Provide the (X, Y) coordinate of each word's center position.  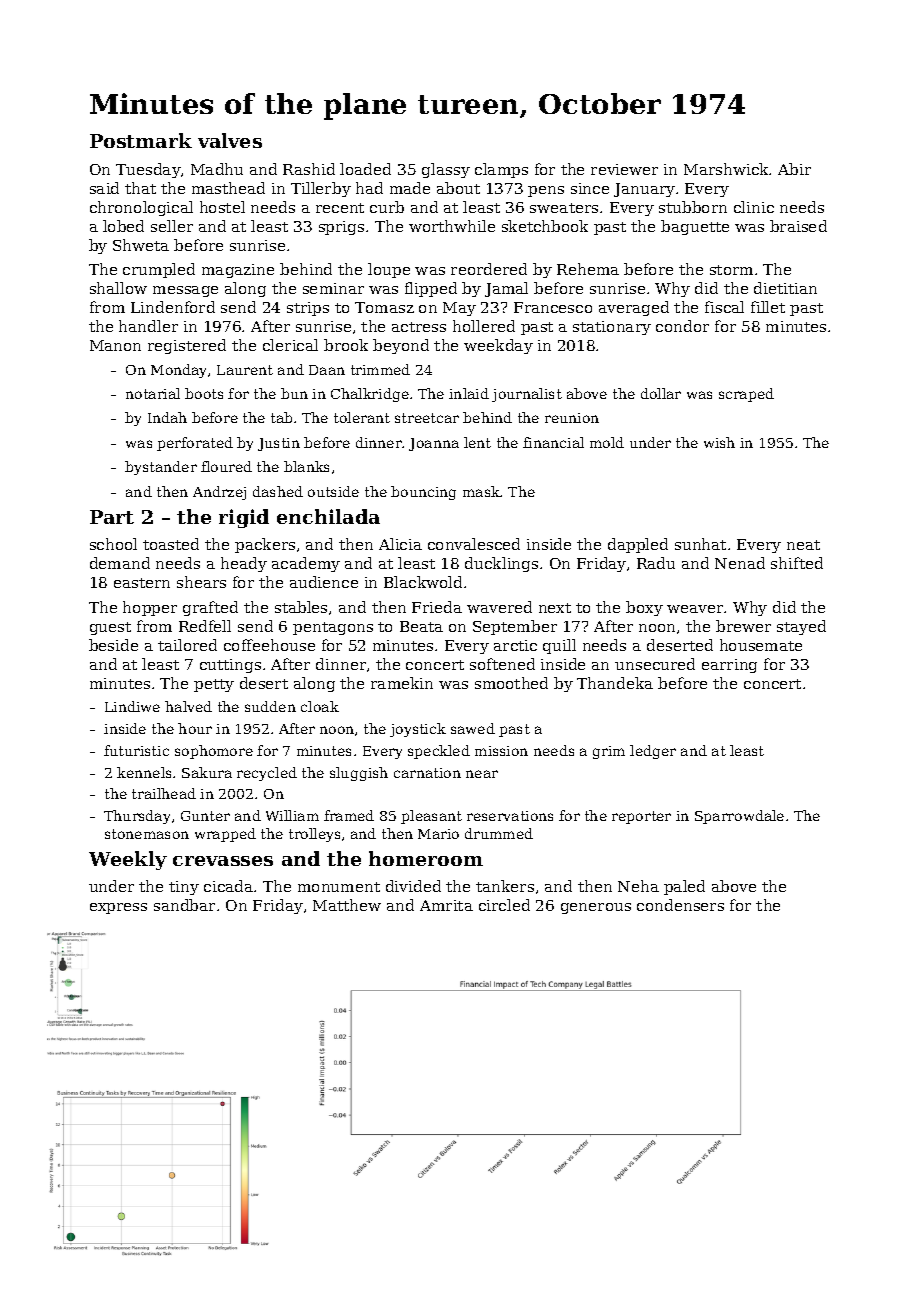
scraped (746, 395)
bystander (161, 468)
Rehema (588, 269)
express (118, 908)
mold (607, 442)
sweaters (564, 208)
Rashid (309, 169)
